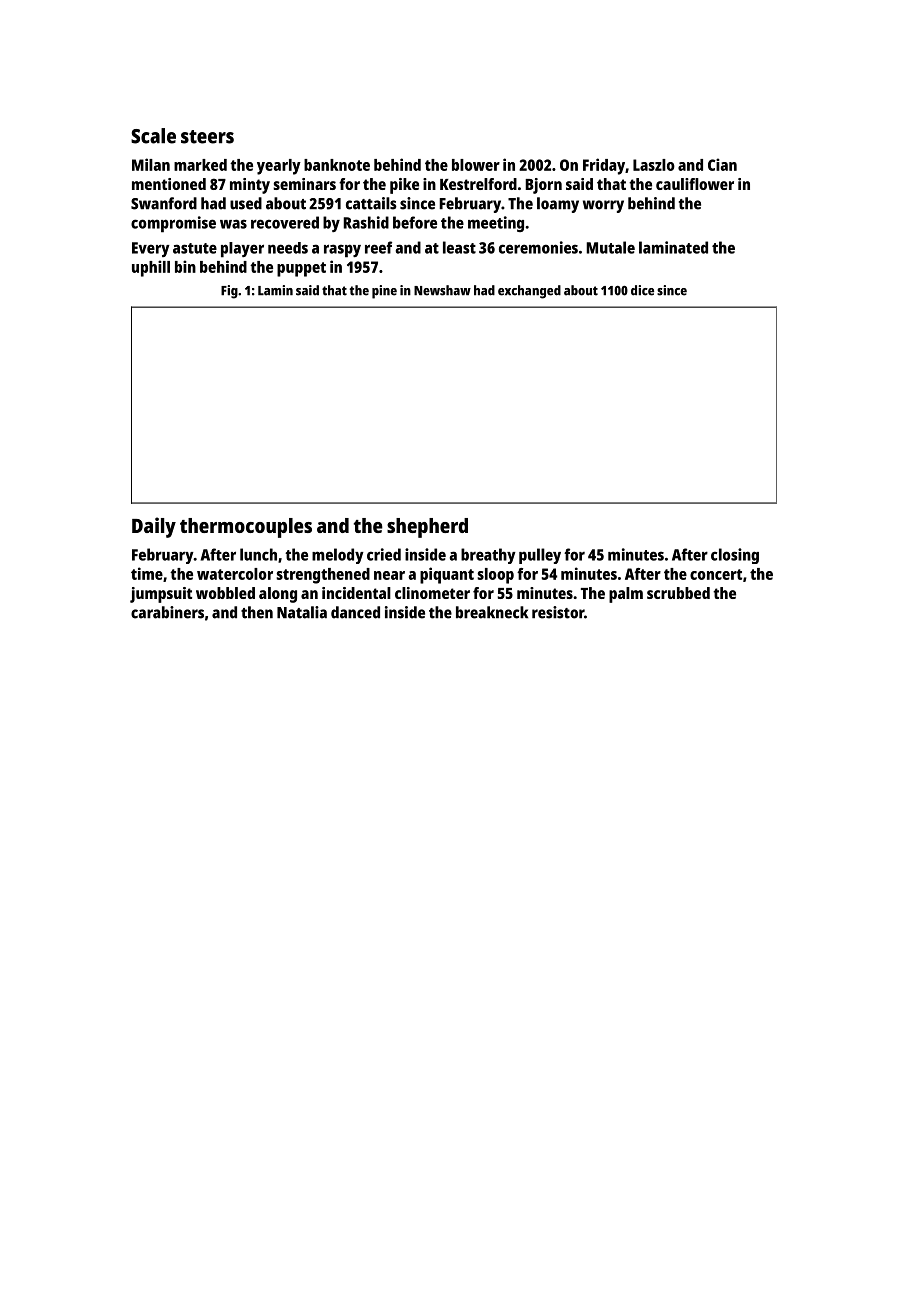  I want to click on dice, so click(642, 290).
